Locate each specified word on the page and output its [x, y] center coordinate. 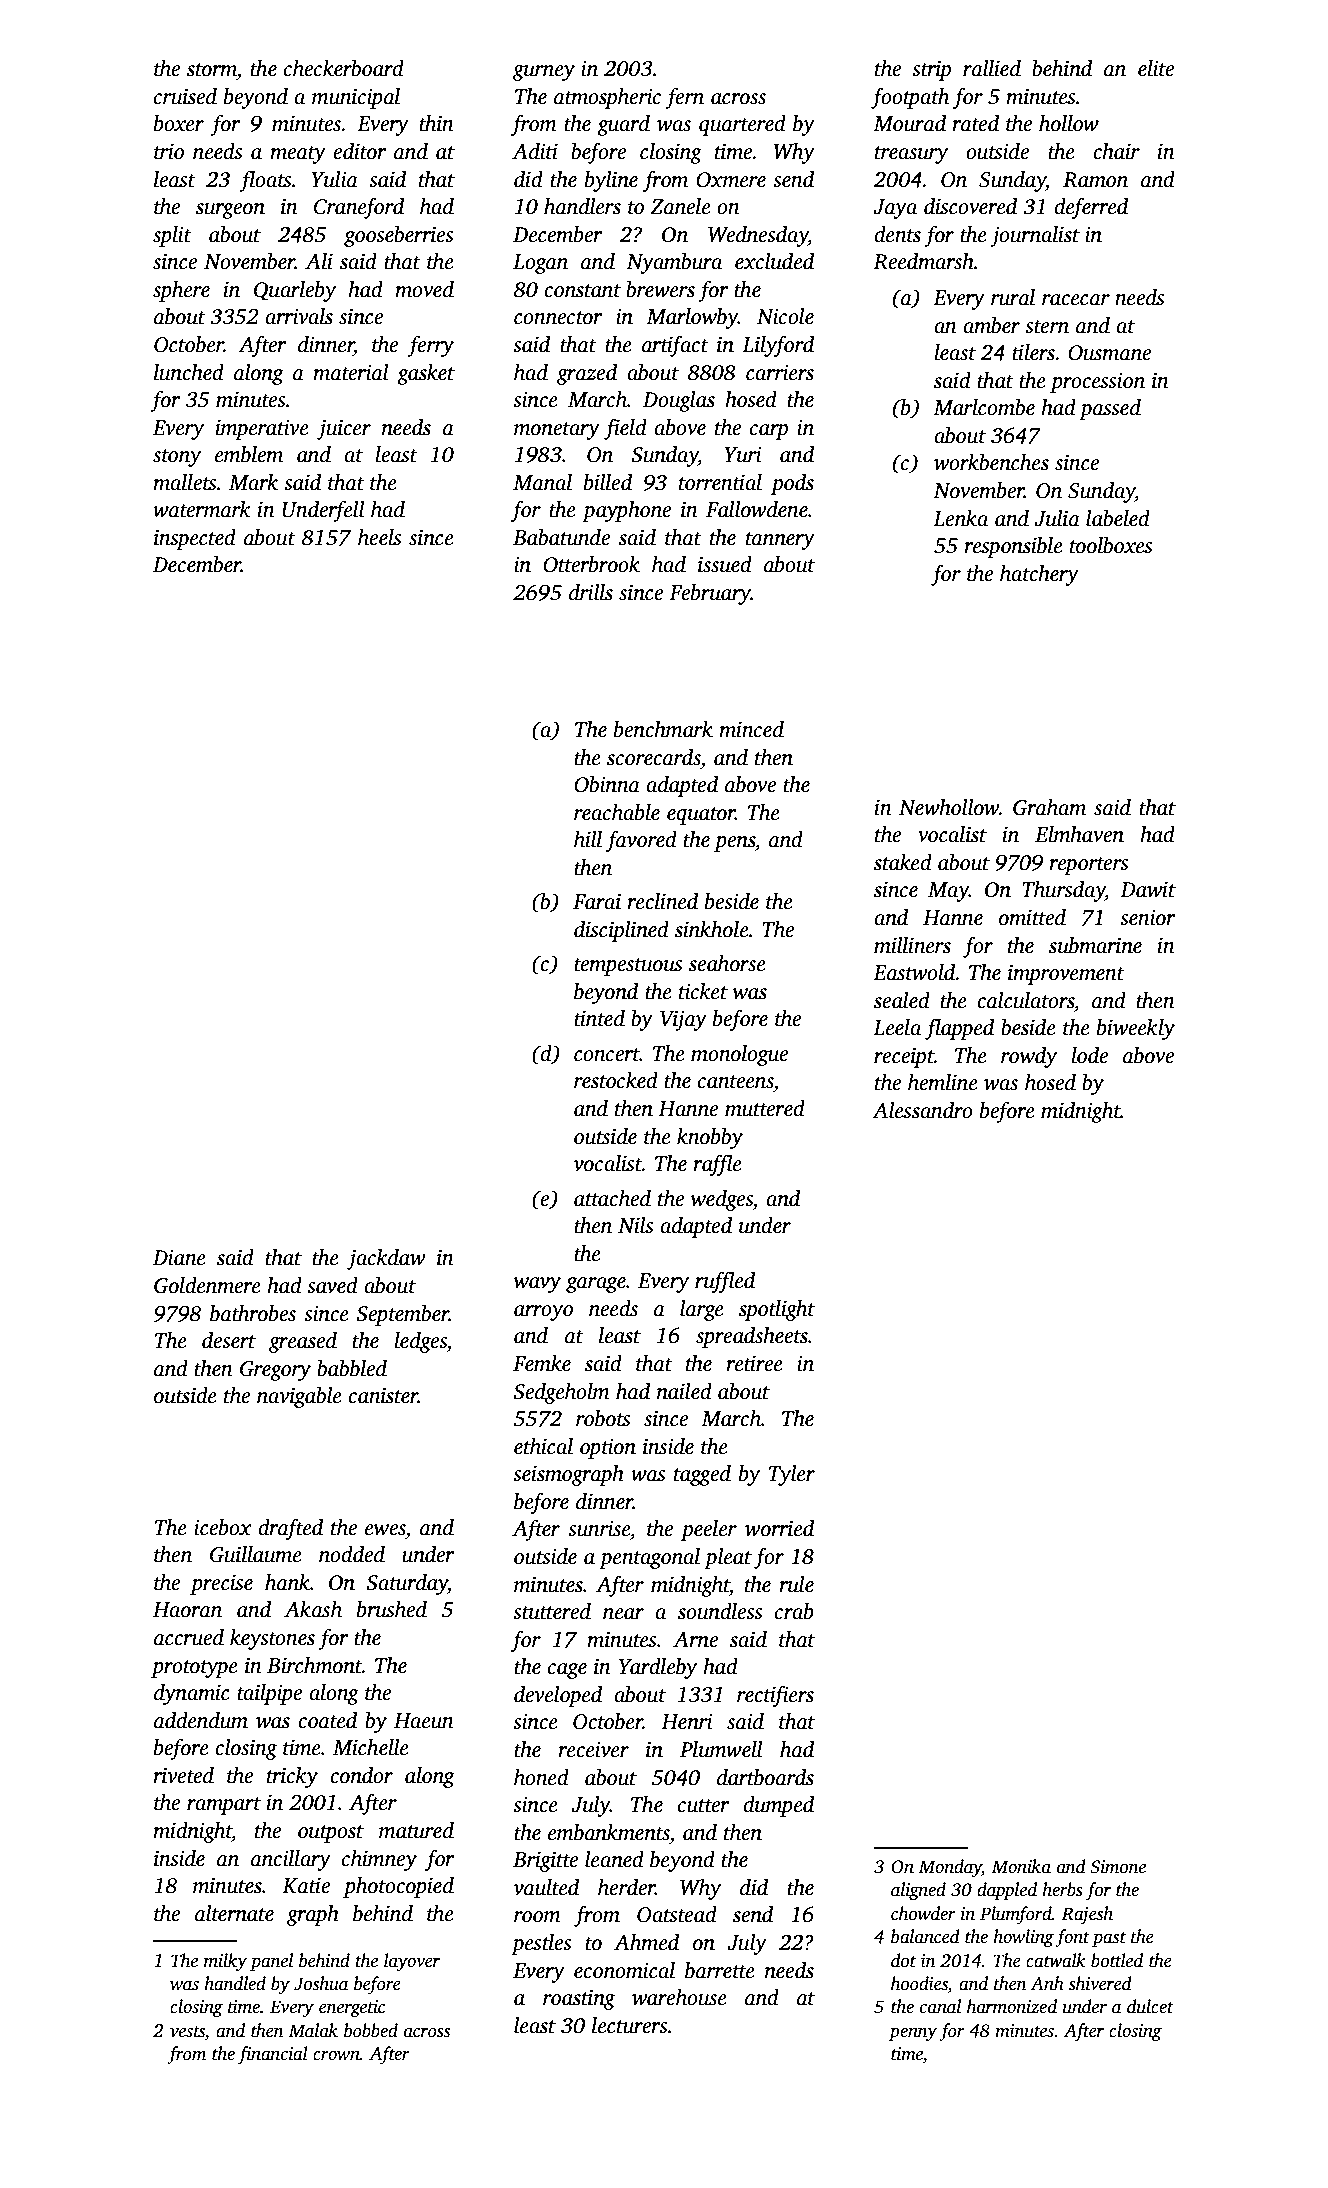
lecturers [630, 2025]
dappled [1007, 1891]
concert [607, 1055]
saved [332, 1285]
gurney [544, 73]
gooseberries [399, 236]
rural [1013, 297]
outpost [331, 1834]
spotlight [777, 1310]
